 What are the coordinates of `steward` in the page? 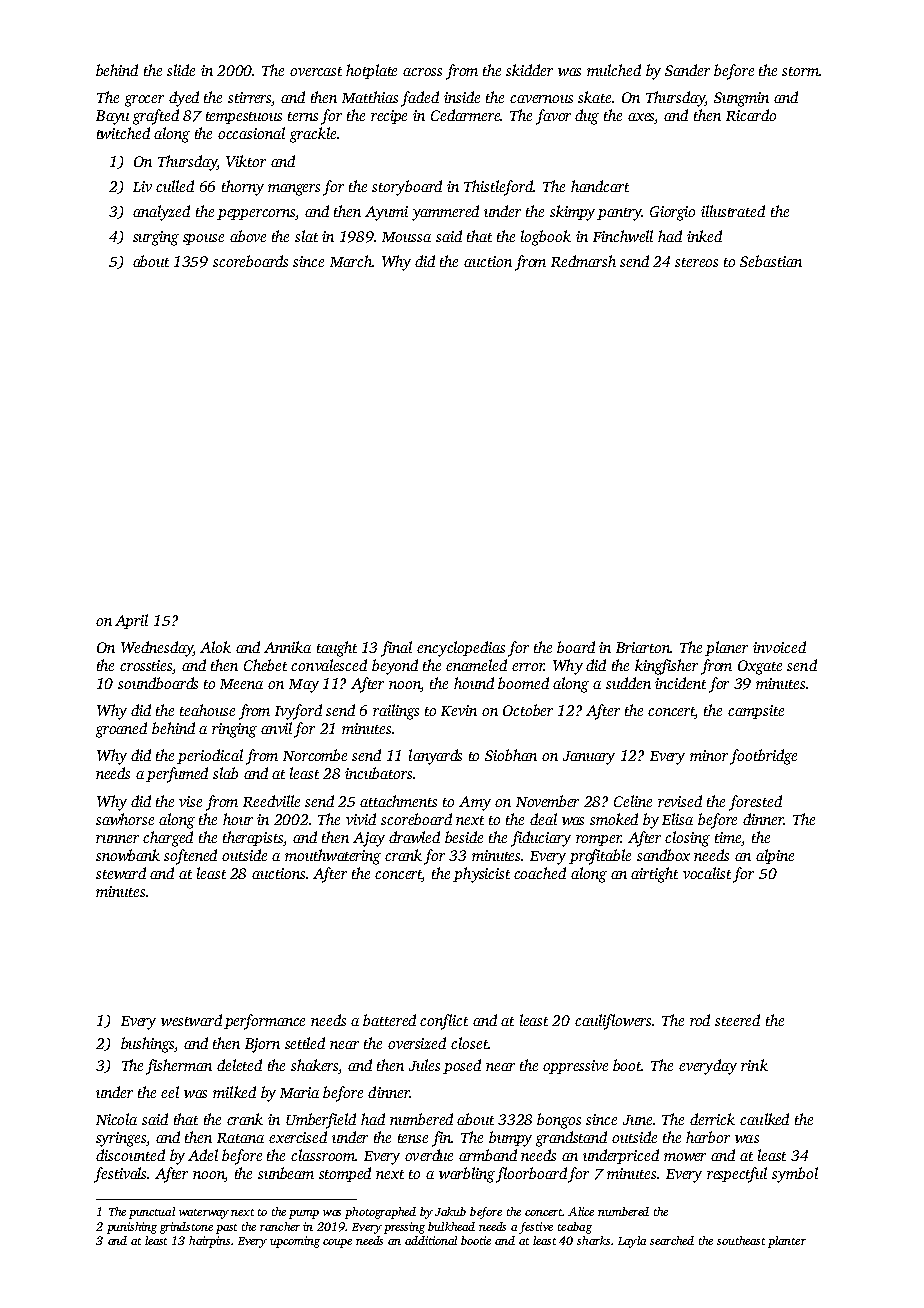 It's located at (121, 873).
